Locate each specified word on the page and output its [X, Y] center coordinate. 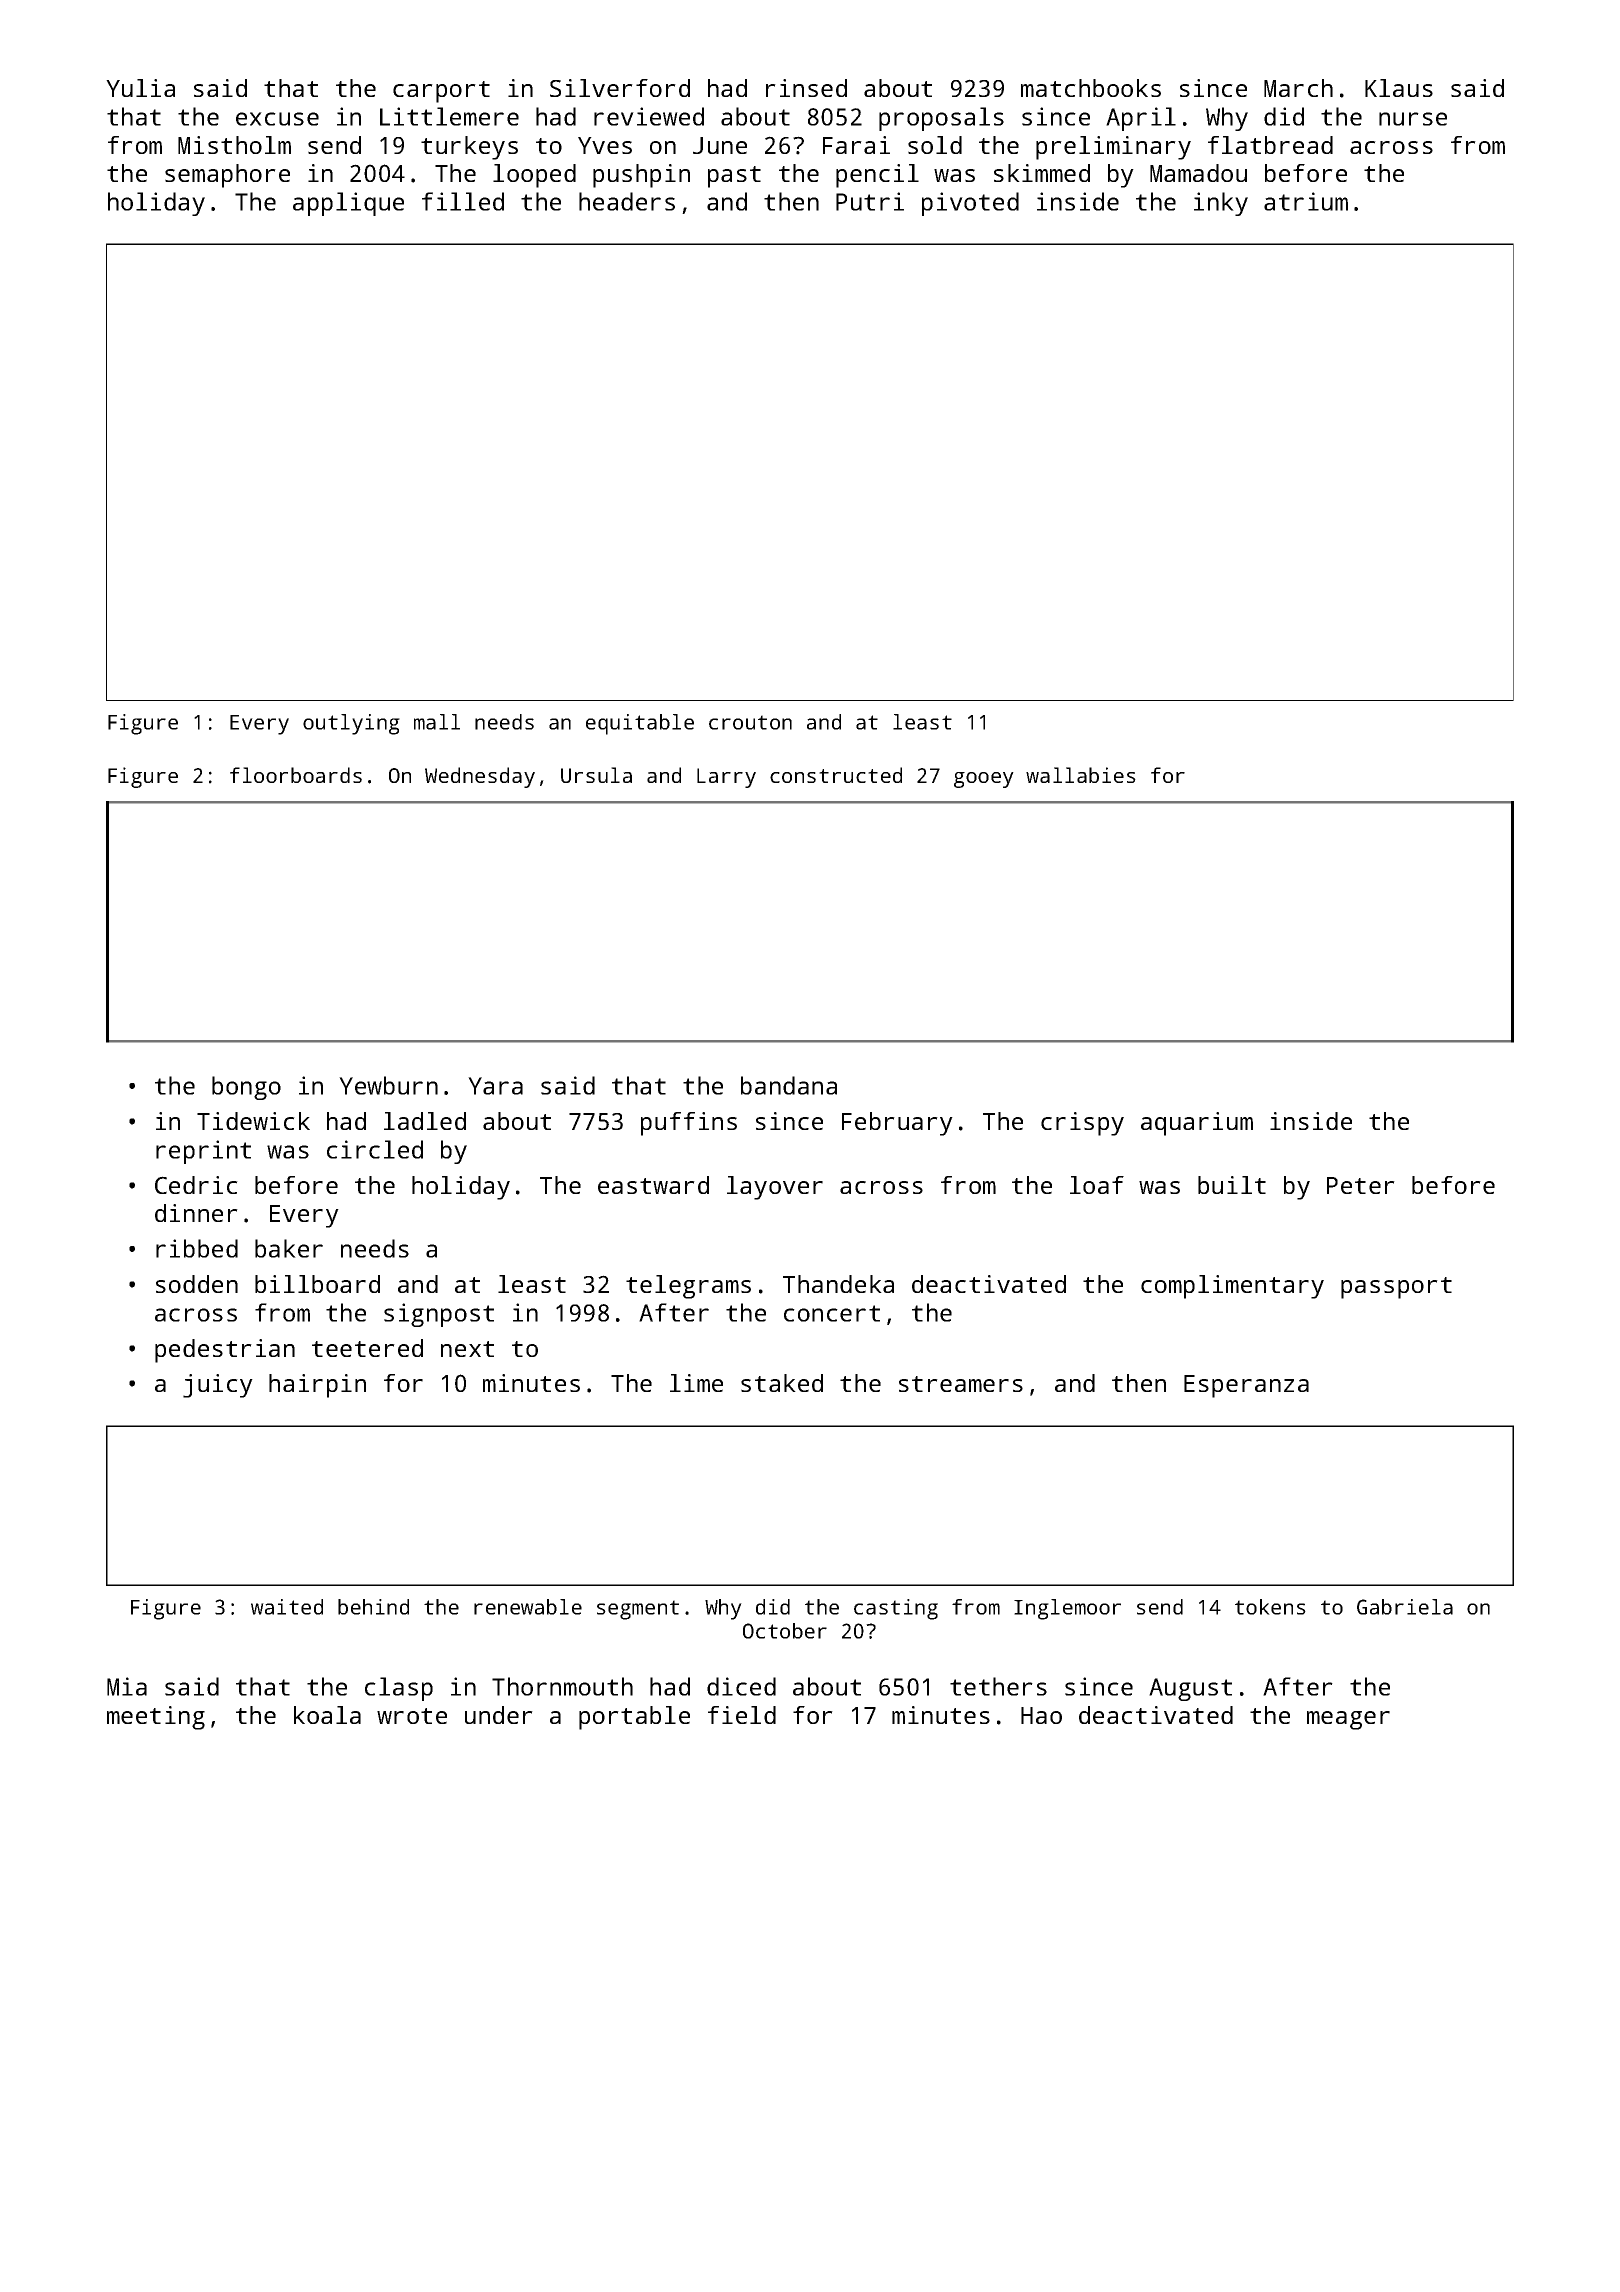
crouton [750, 722]
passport [1396, 1288]
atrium [1306, 201]
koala [327, 1715]
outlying [351, 724]
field [742, 1715]
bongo [246, 1088]
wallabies [1081, 775]
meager [1348, 1720]
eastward [653, 1185]
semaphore [227, 176]
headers [627, 201]
